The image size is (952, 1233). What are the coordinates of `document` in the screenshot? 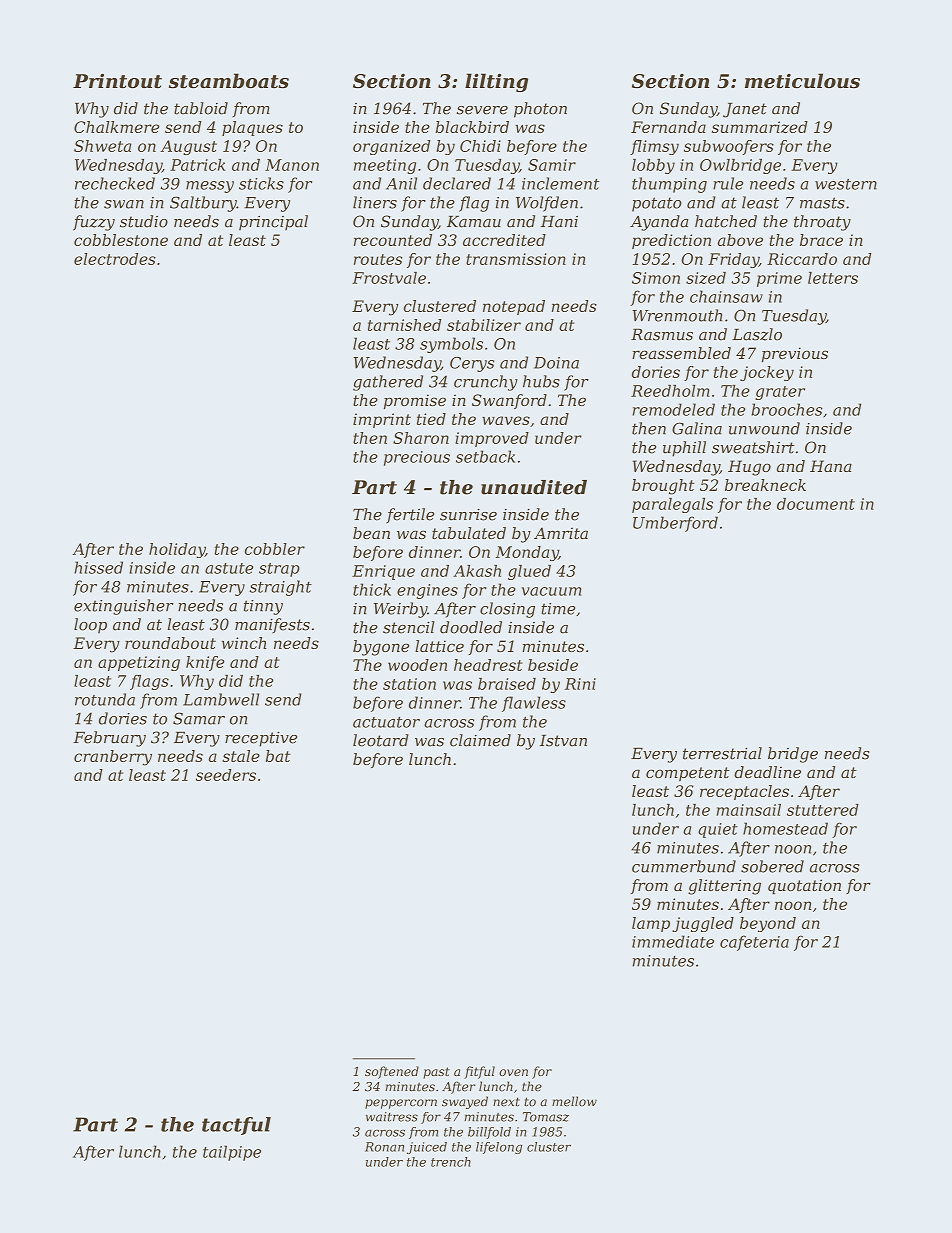 It's located at (816, 504).
